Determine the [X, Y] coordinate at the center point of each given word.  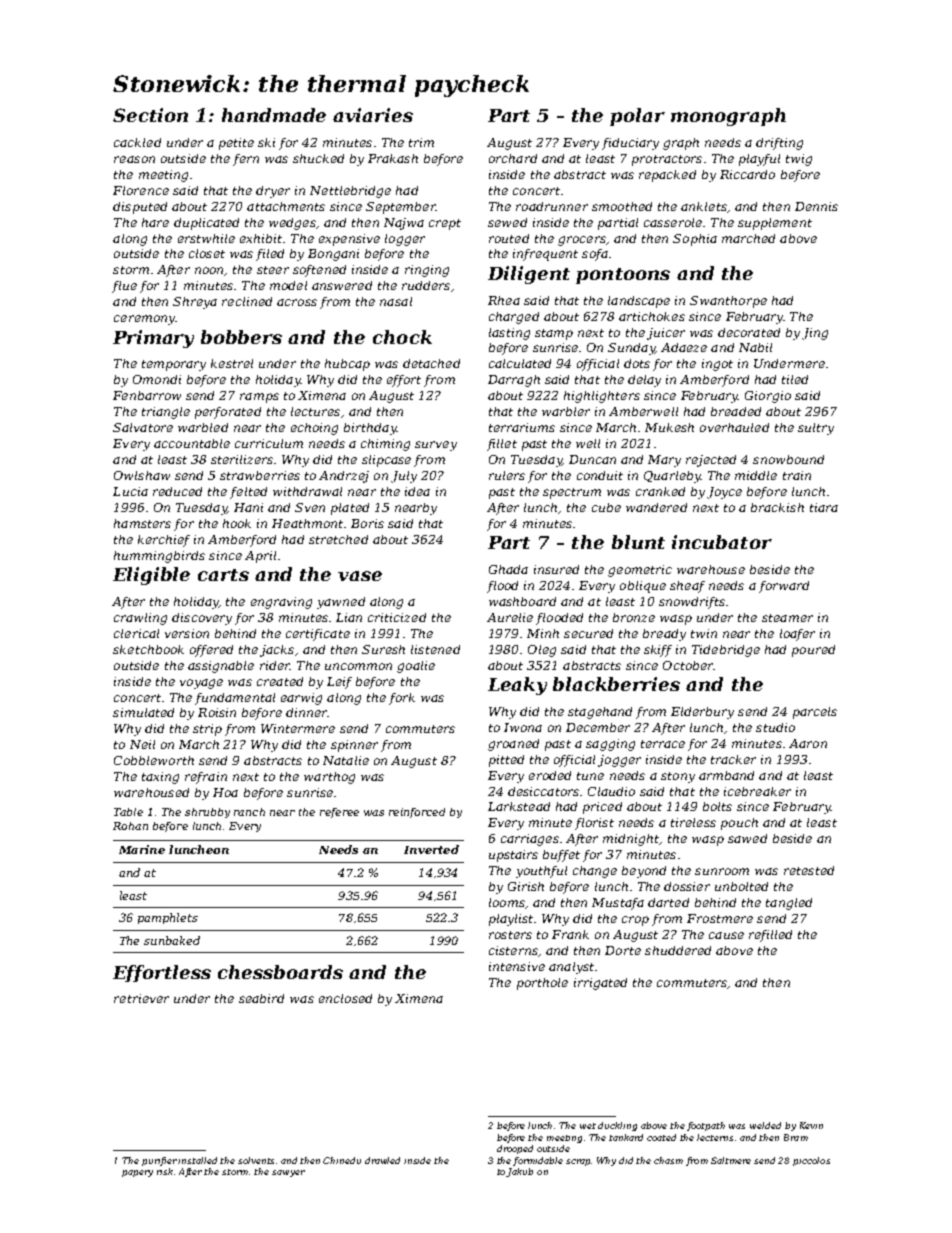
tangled [789, 904]
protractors [667, 160]
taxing [160, 778]
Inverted [431, 849]
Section [150, 115]
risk [165, 1171]
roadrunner [552, 206]
